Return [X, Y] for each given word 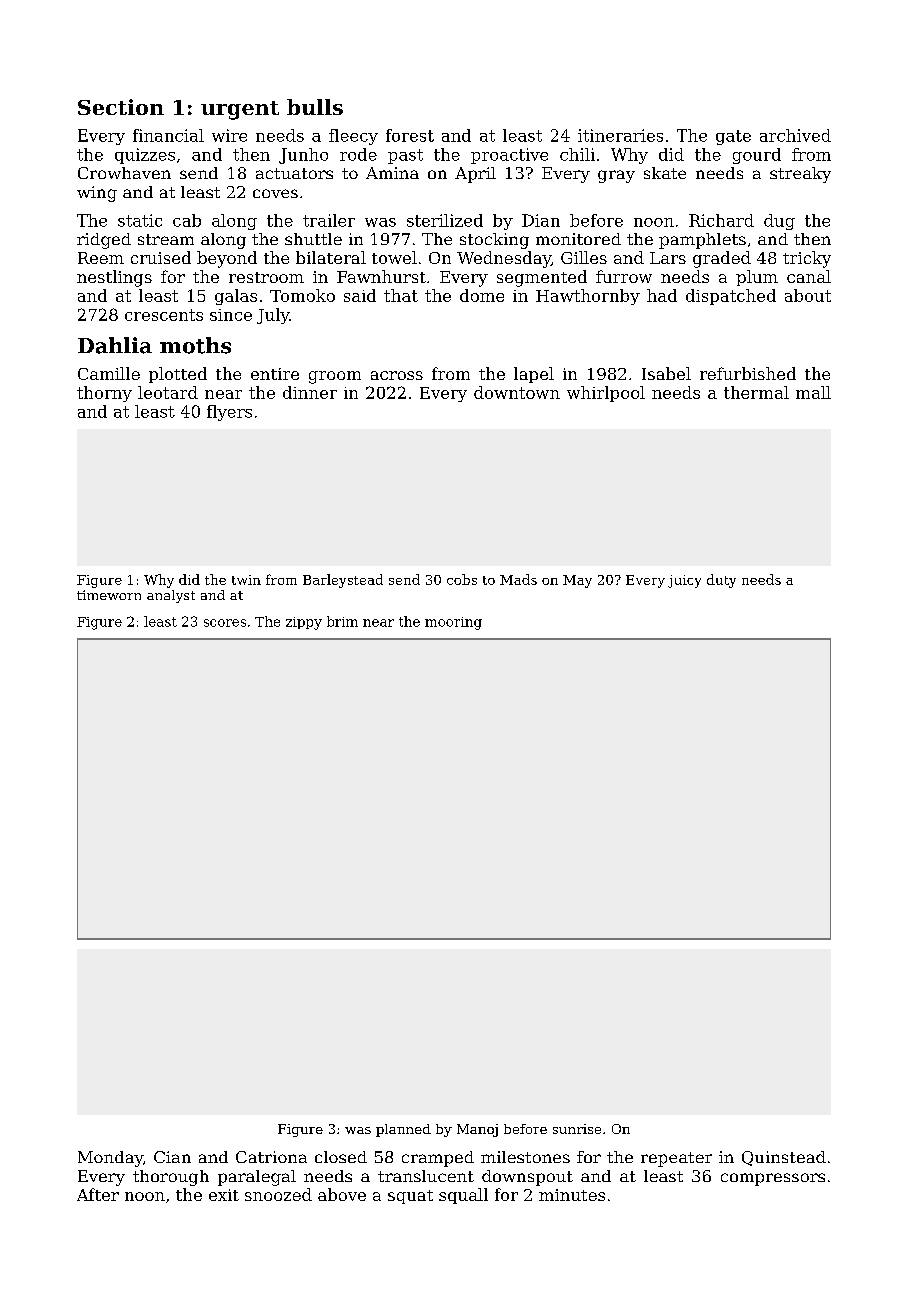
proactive [509, 156]
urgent [240, 110]
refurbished [748, 373]
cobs [462, 579]
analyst [171, 596]
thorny [104, 394]
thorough [171, 1178]
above [342, 1194]
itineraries [620, 135]
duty [721, 581]
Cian [172, 1157]
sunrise [577, 1129]
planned [403, 1130]
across [397, 375]
